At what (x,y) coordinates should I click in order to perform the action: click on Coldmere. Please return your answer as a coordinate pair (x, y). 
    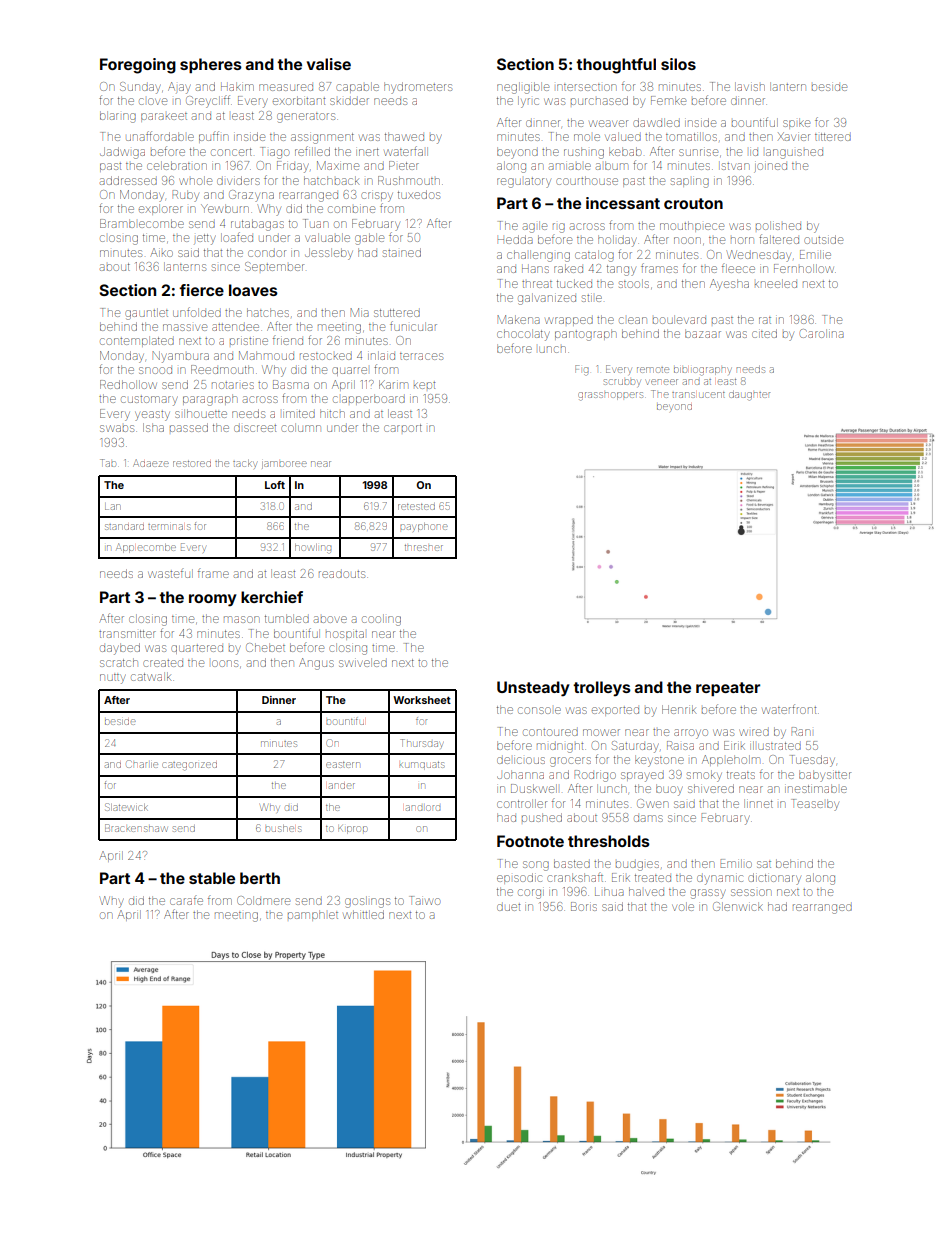
    Looking at the image, I should click on (263, 900).
